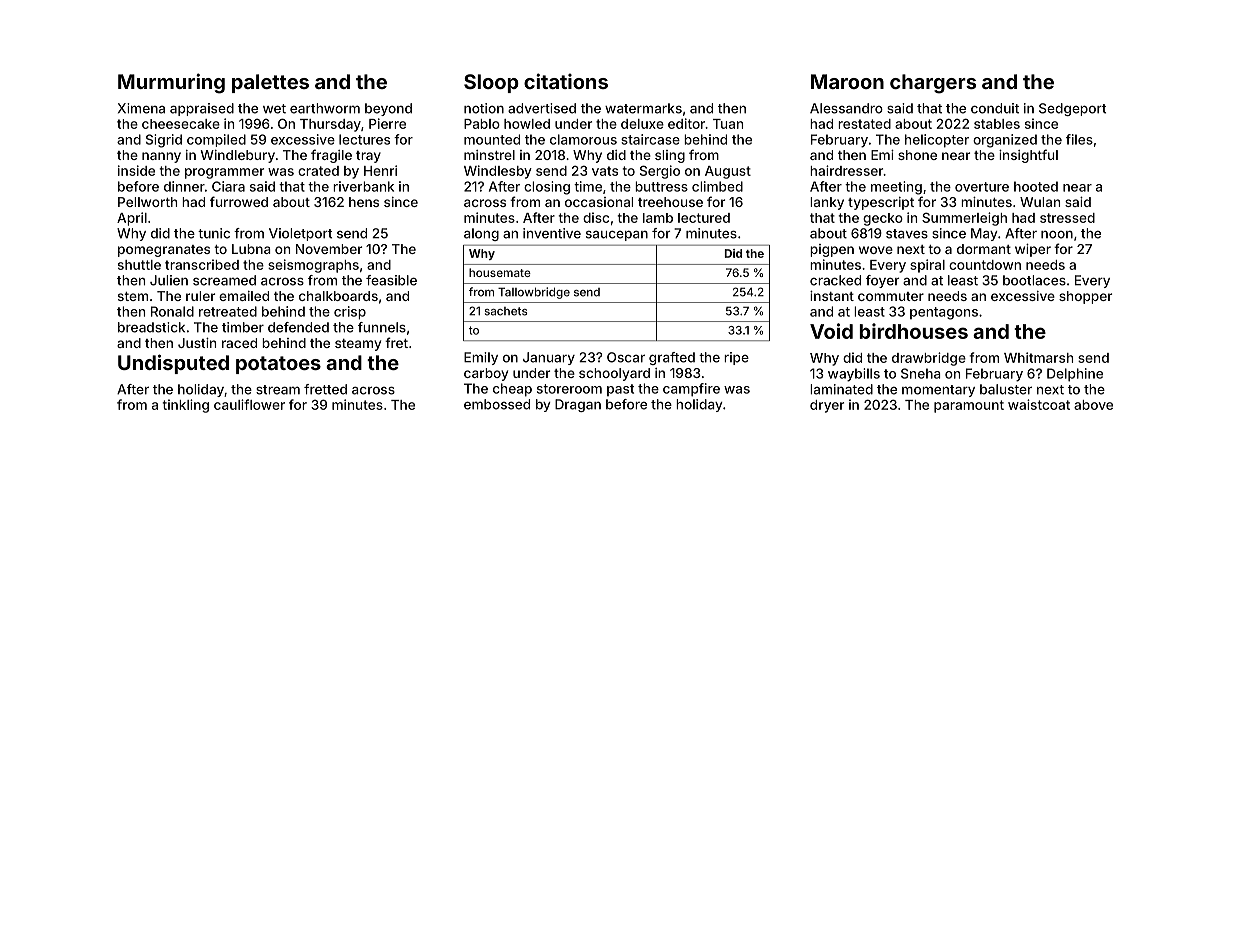  What do you see at coordinates (933, 84) in the screenshot?
I see `chargers` at bounding box center [933, 84].
